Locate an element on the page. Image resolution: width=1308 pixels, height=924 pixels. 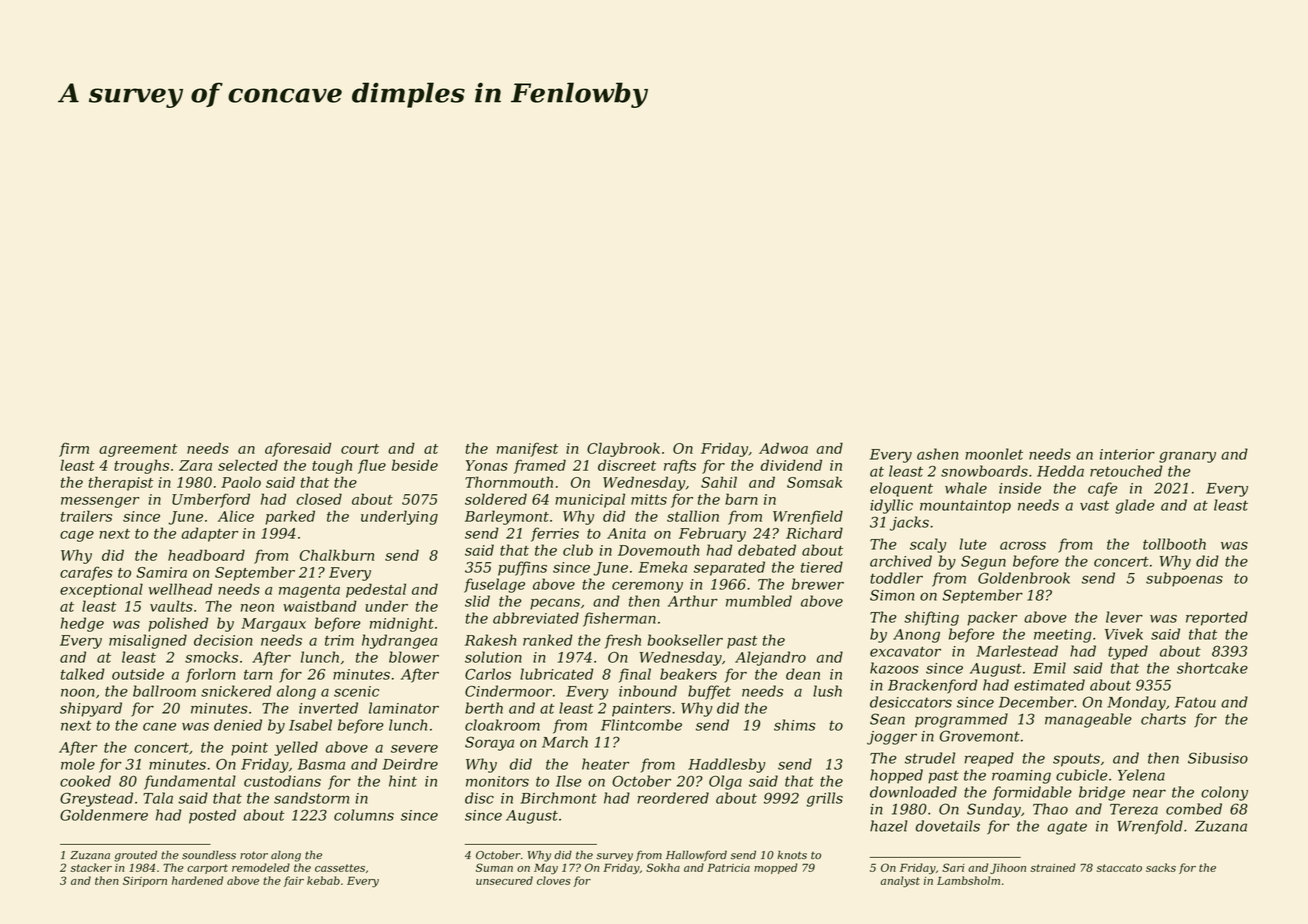
cage is located at coordinates (77, 536).
